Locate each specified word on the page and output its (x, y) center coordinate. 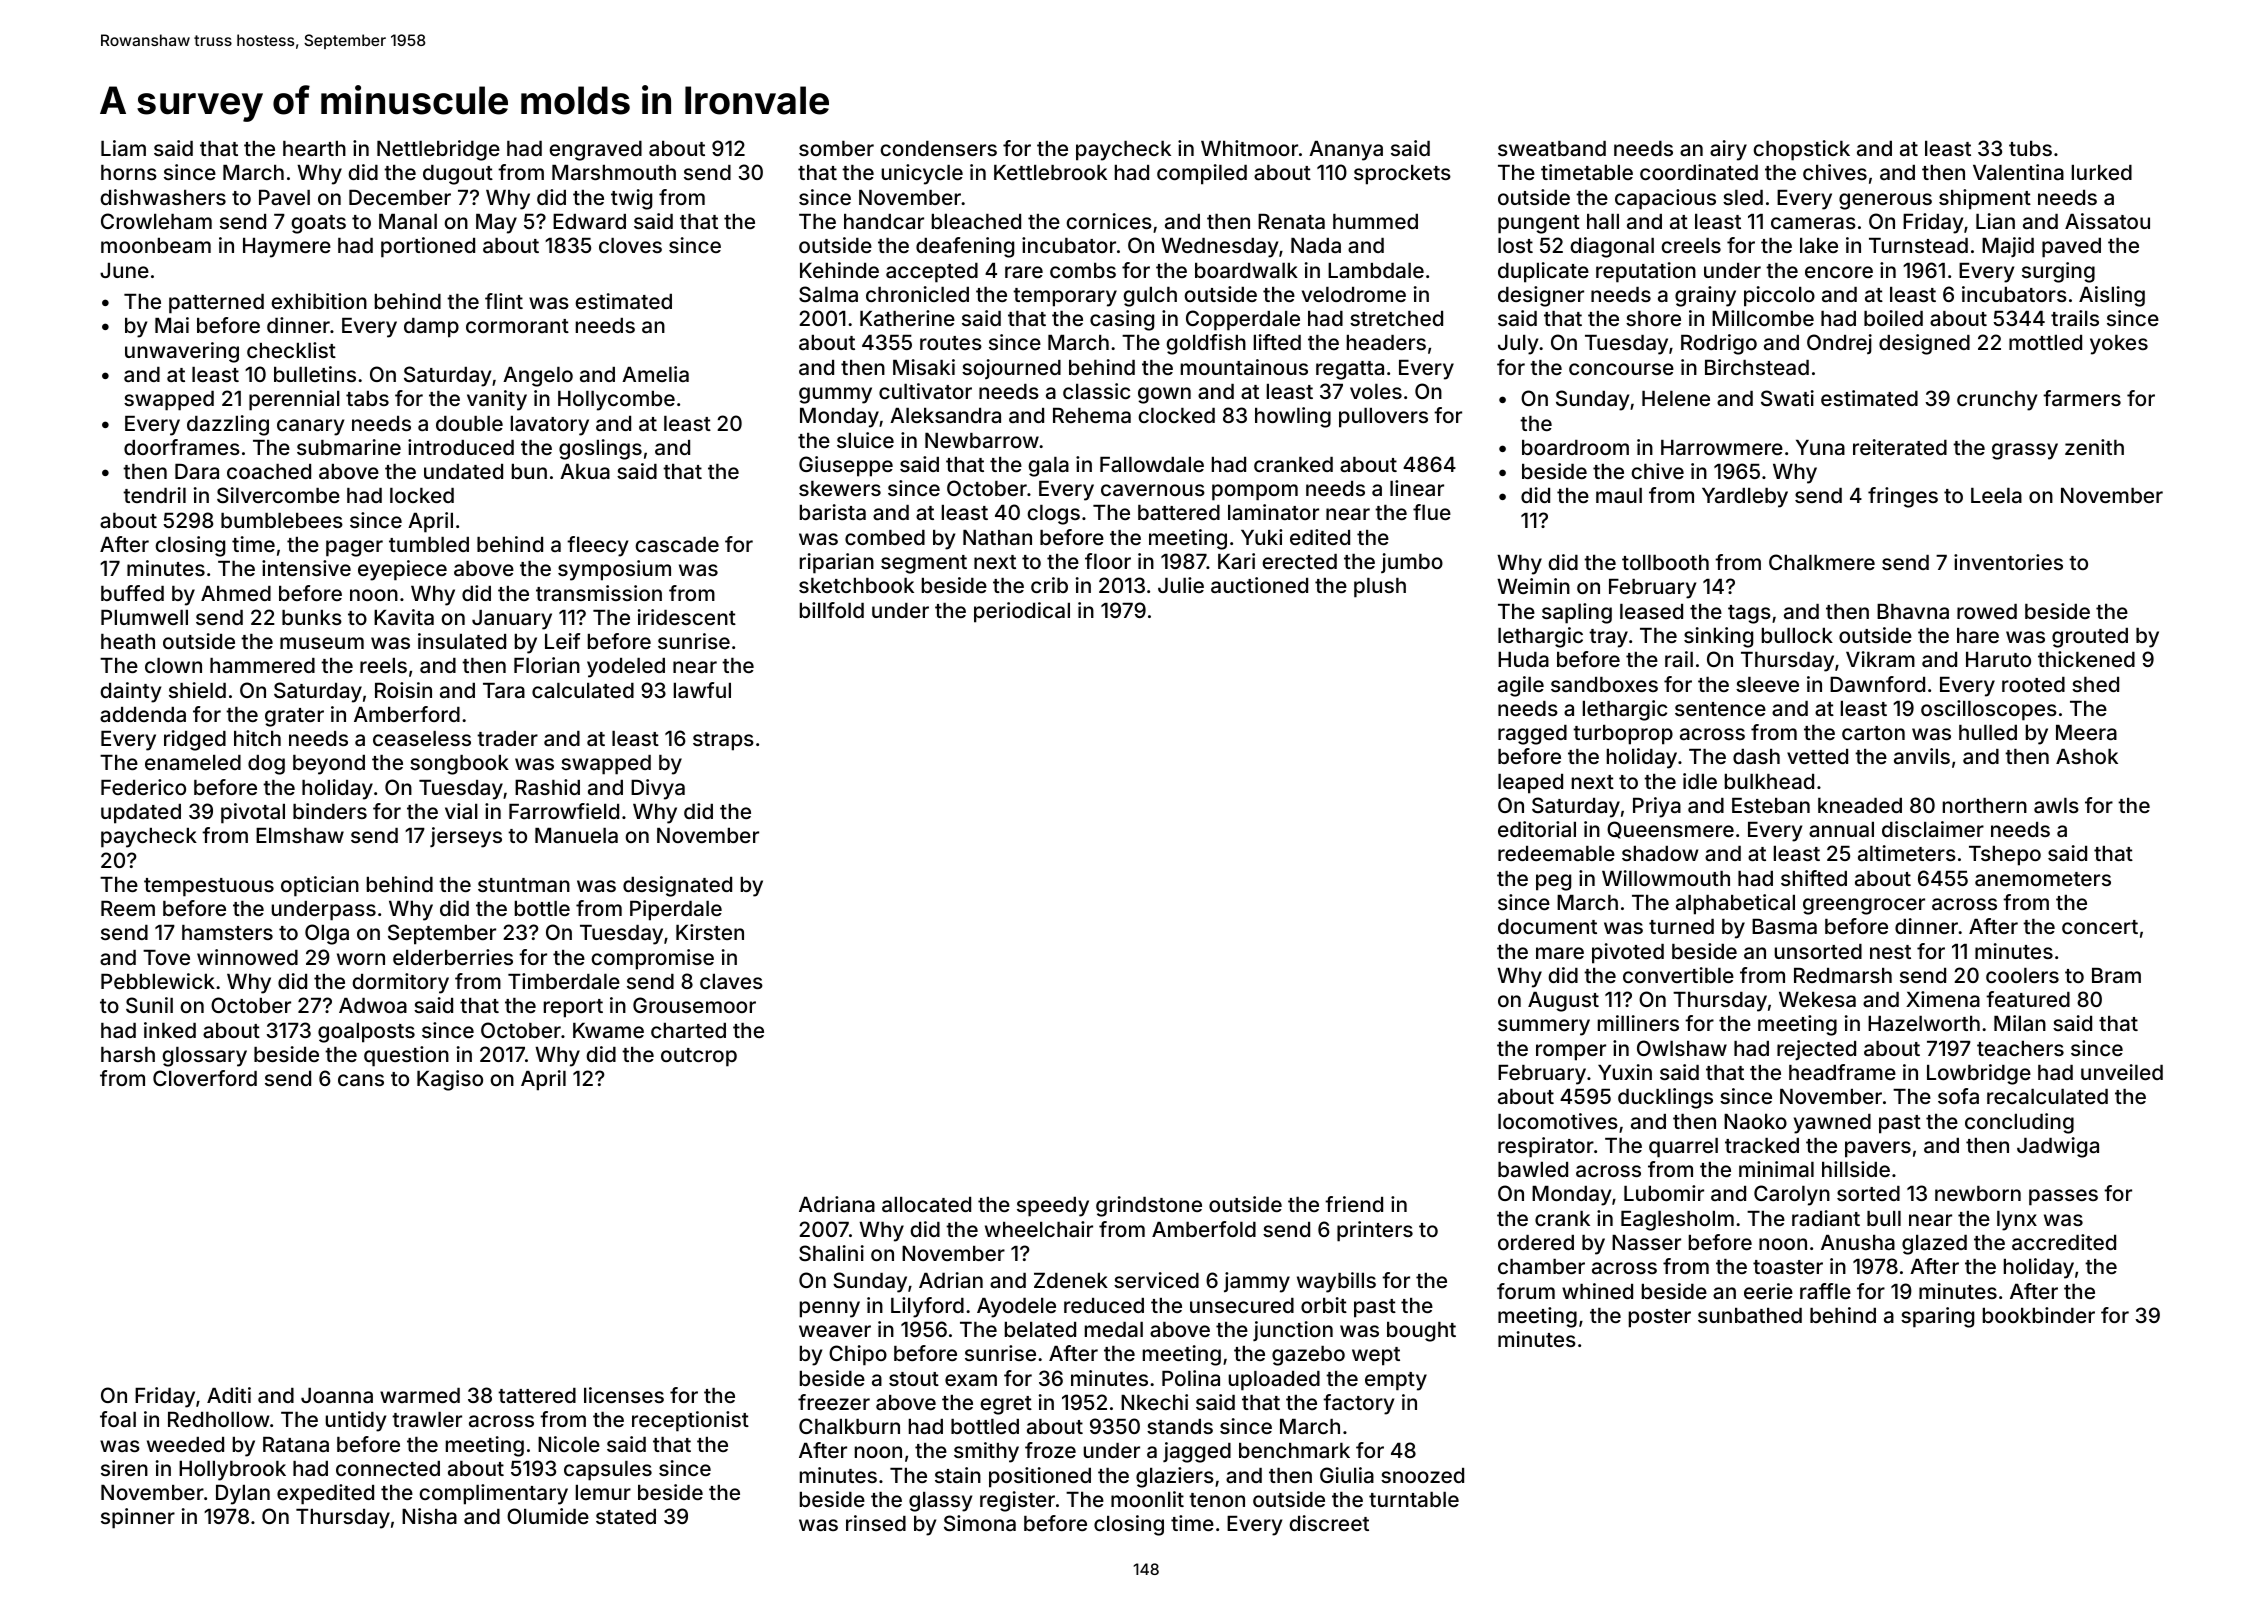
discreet (1329, 1523)
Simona (980, 1523)
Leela (1996, 495)
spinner (138, 1518)
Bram (2116, 975)
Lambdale (1376, 270)
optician (320, 886)
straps (723, 741)
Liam (123, 148)
